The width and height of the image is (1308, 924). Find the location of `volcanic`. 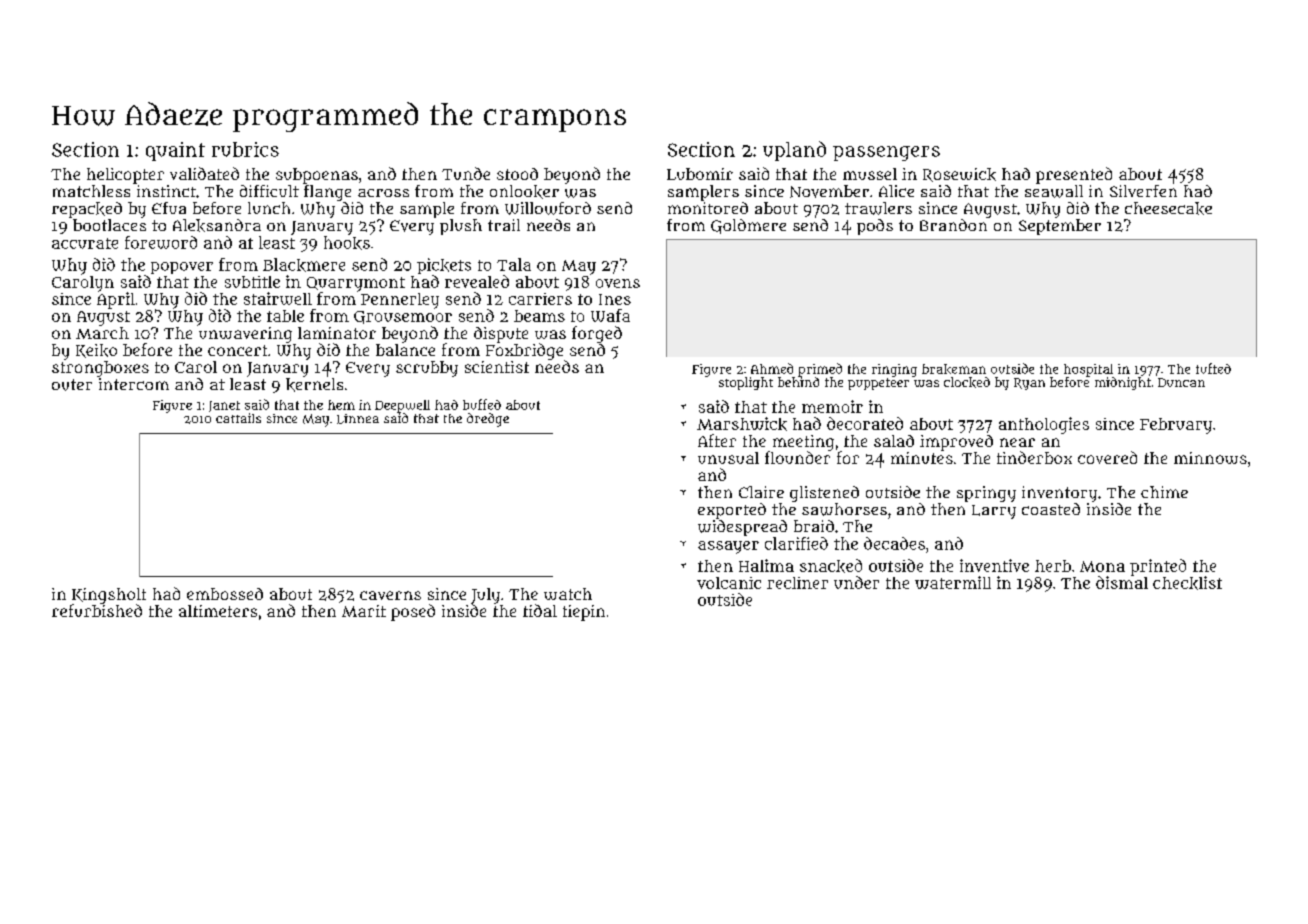

volcanic is located at coordinates (729, 583).
